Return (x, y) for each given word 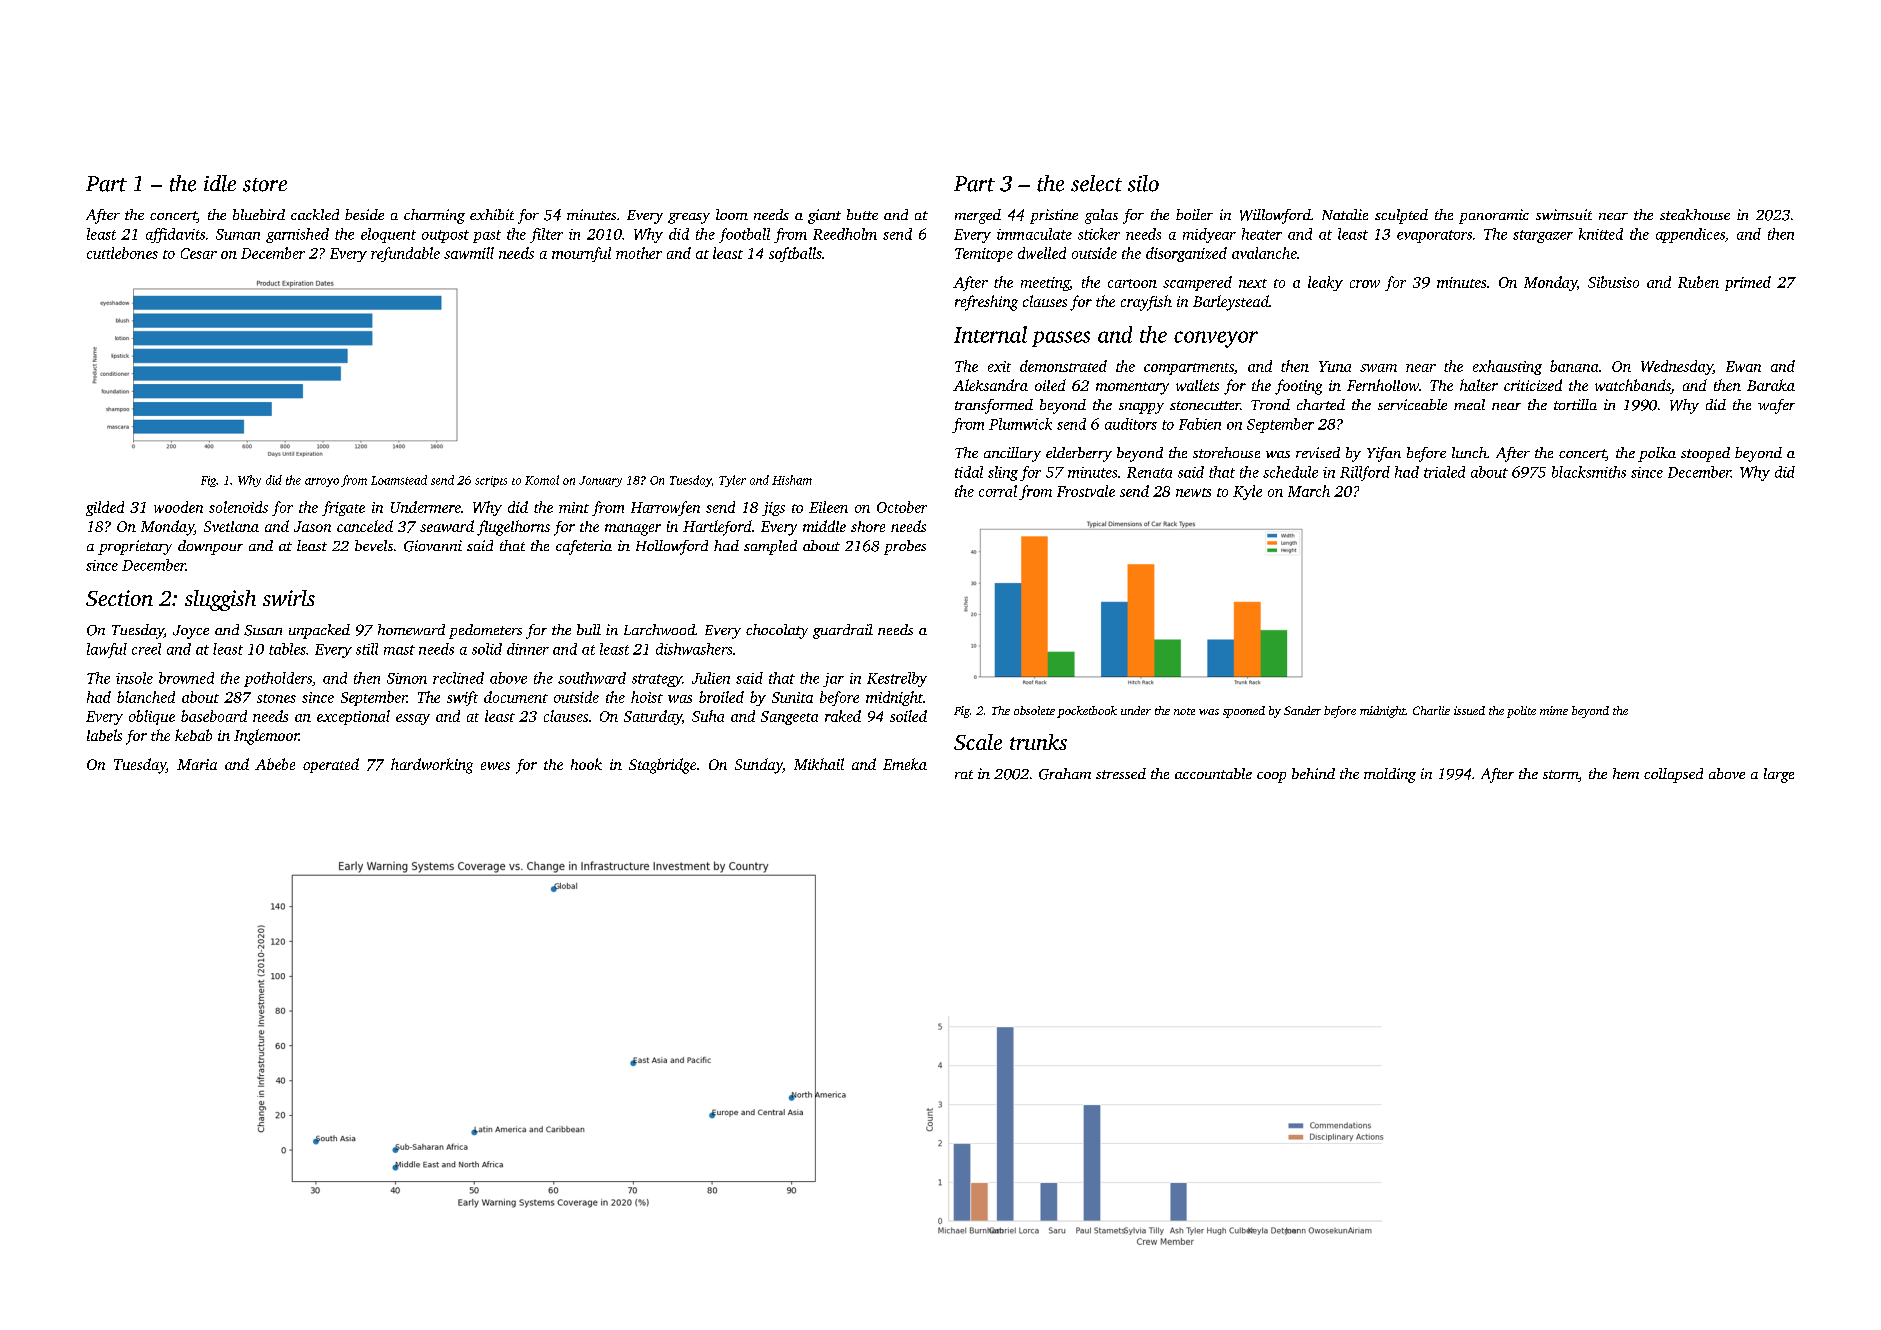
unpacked (319, 631)
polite (1521, 712)
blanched (146, 697)
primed (1748, 283)
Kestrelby (897, 679)
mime (1554, 710)
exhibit (492, 214)
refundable (405, 254)
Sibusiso (1613, 282)
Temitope (984, 255)
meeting (1045, 284)
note (1184, 711)
